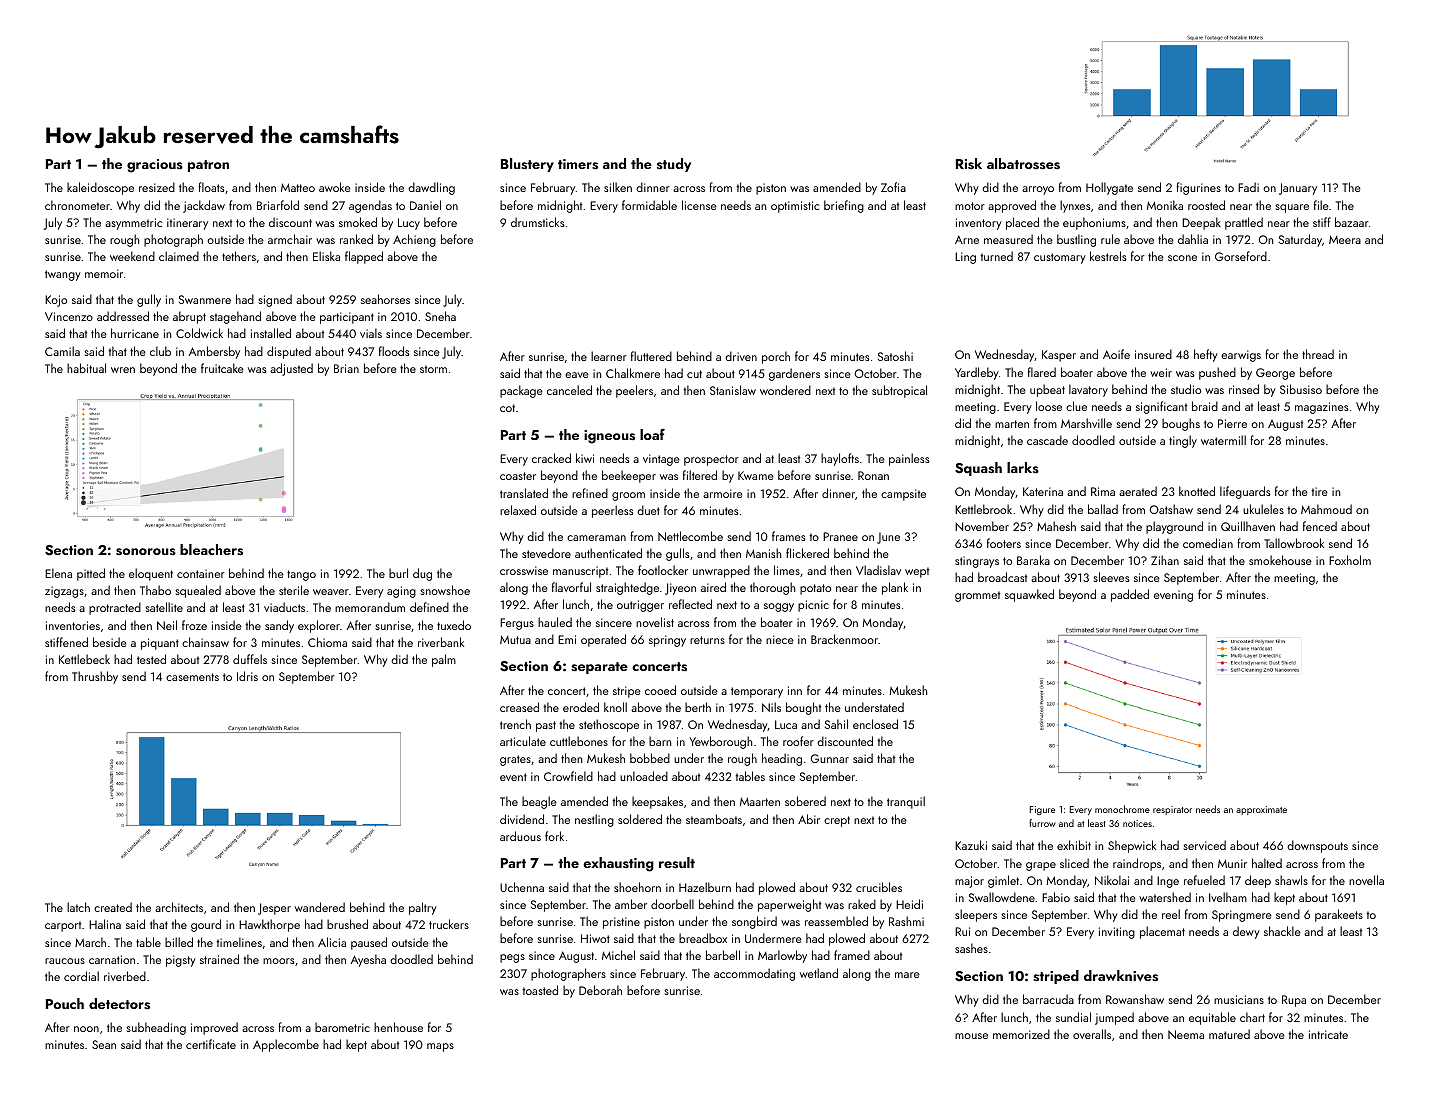 The width and height of the document is (1430, 1105). What do you see at coordinates (1229, 1034) in the document?
I see `matured` at bounding box center [1229, 1034].
